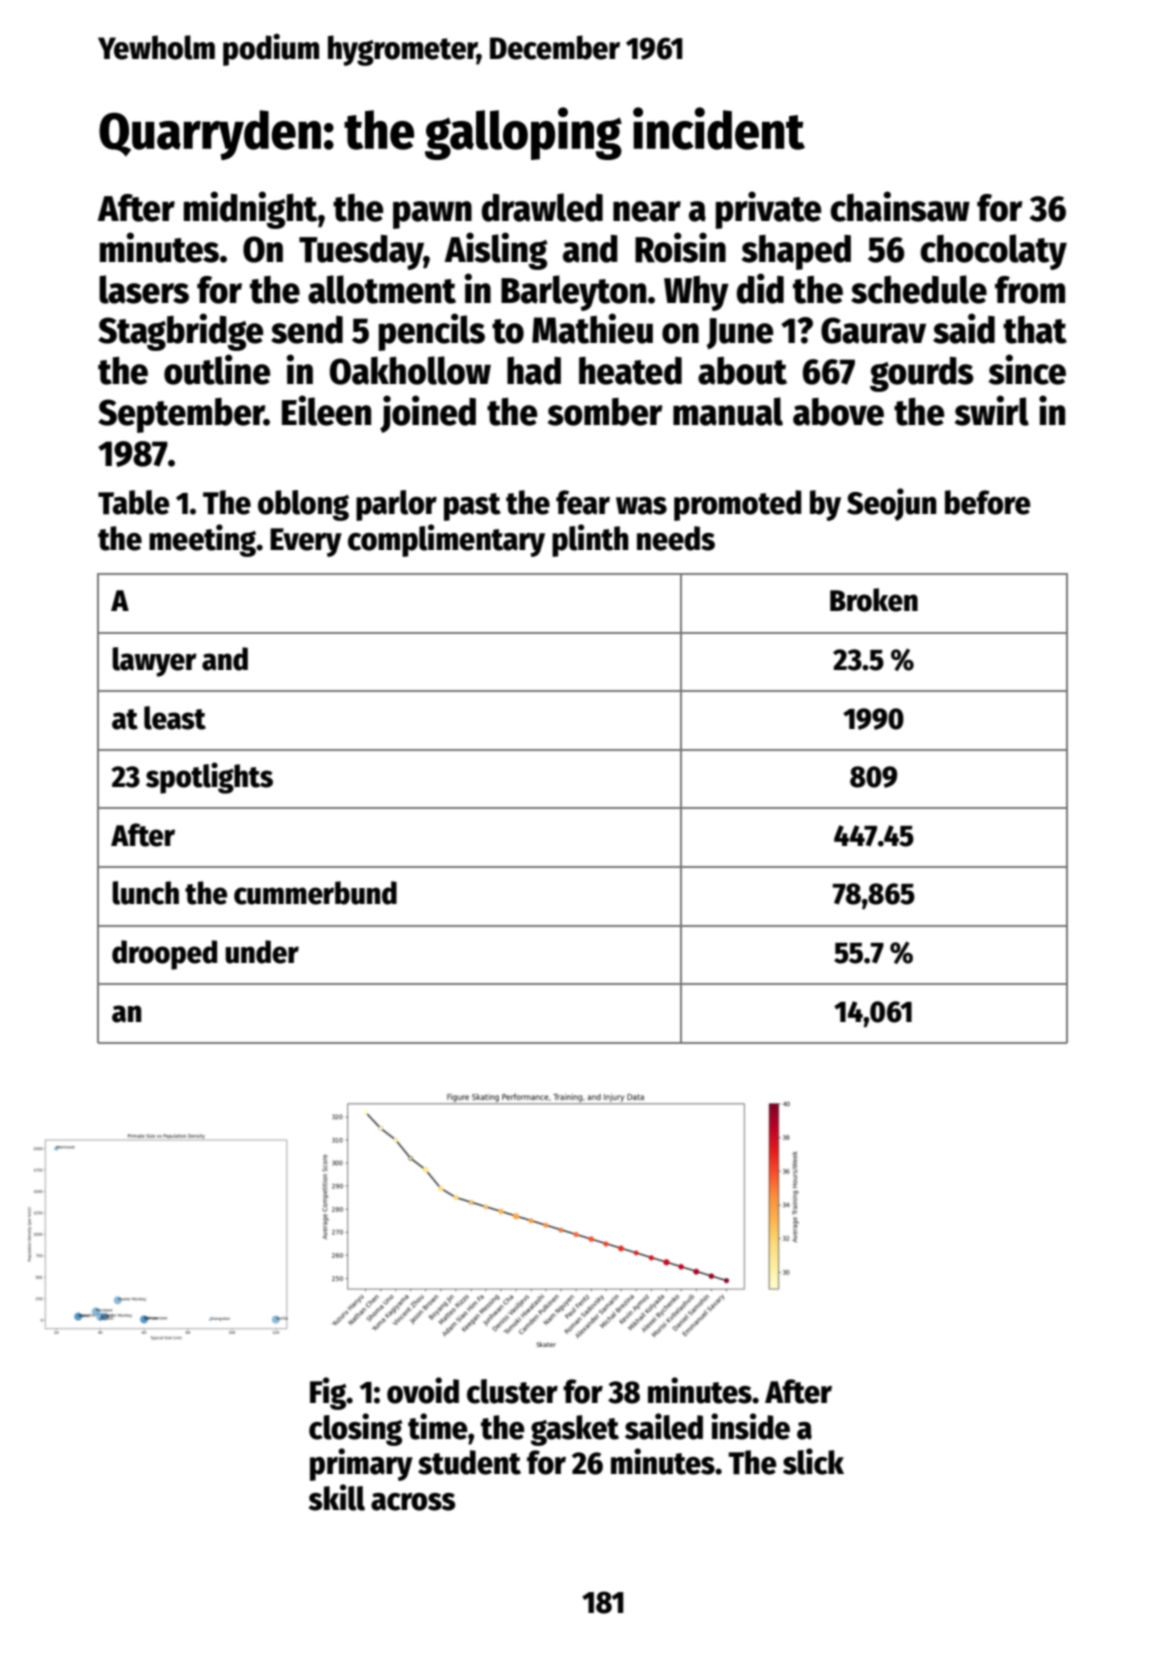 Image resolution: width=1165 pixels, height=1654 pixels. I want to click on Broken, so click(874, 600).
